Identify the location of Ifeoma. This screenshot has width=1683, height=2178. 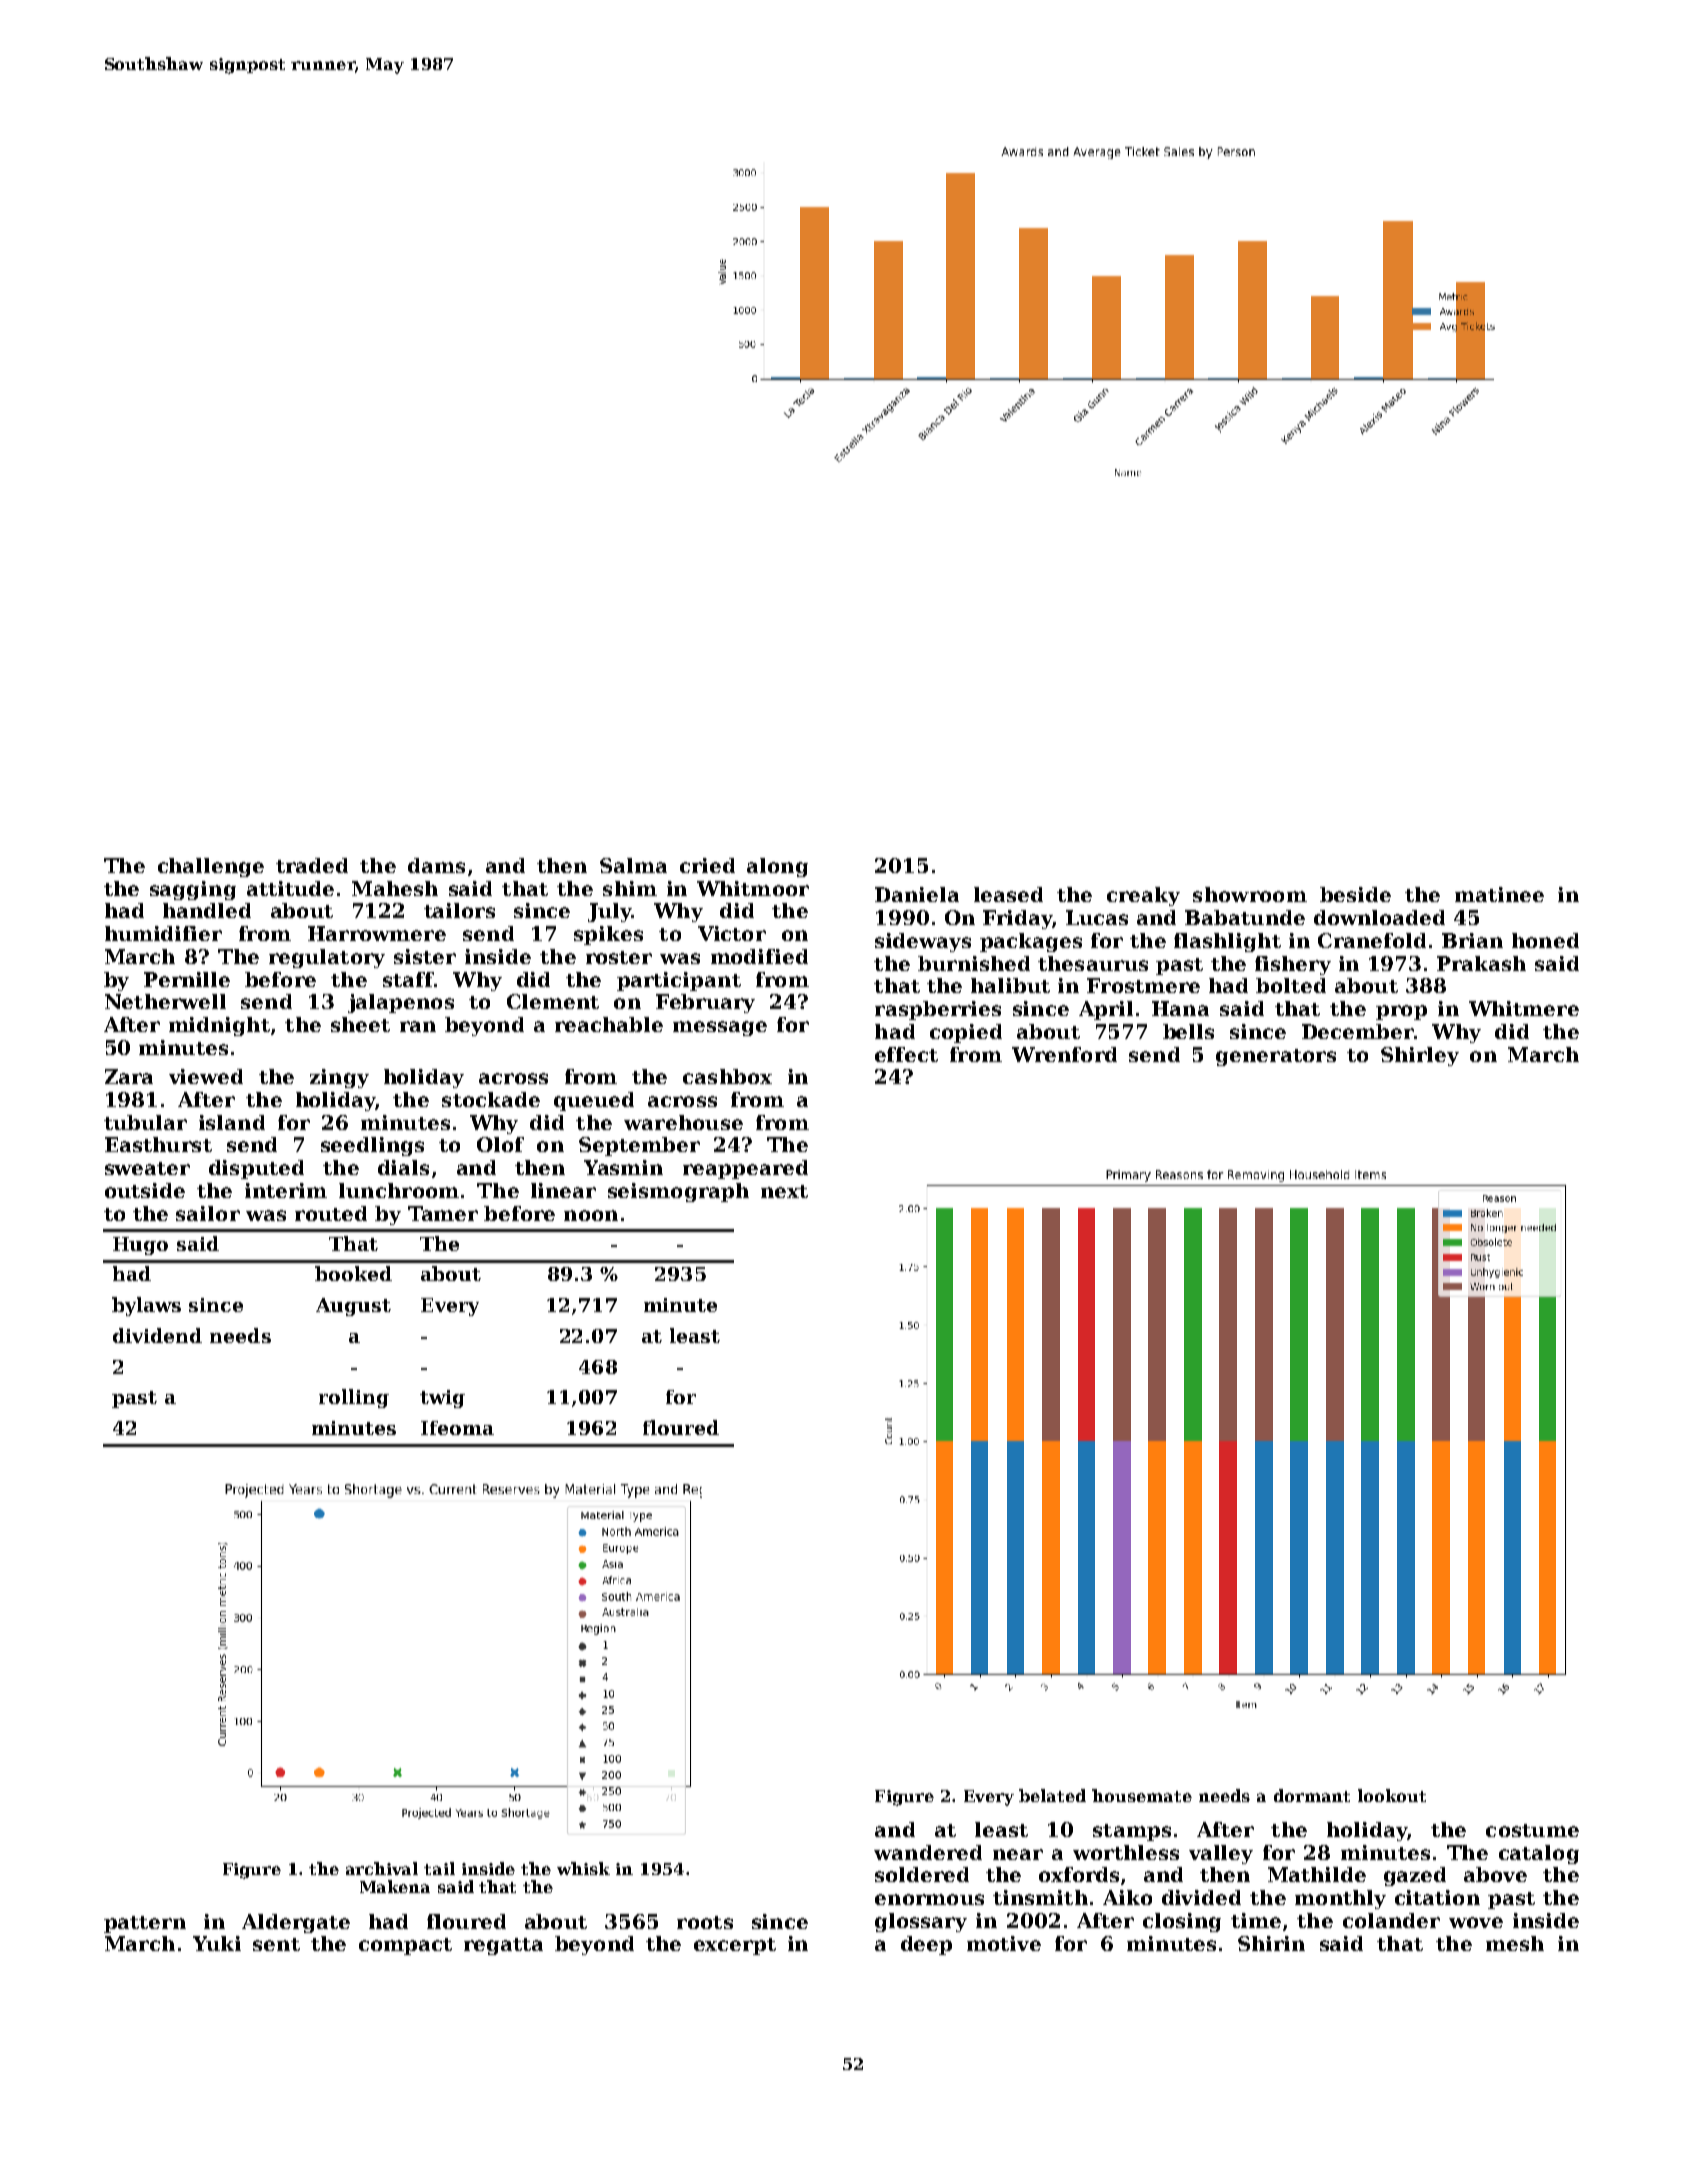
(457, 1428).
